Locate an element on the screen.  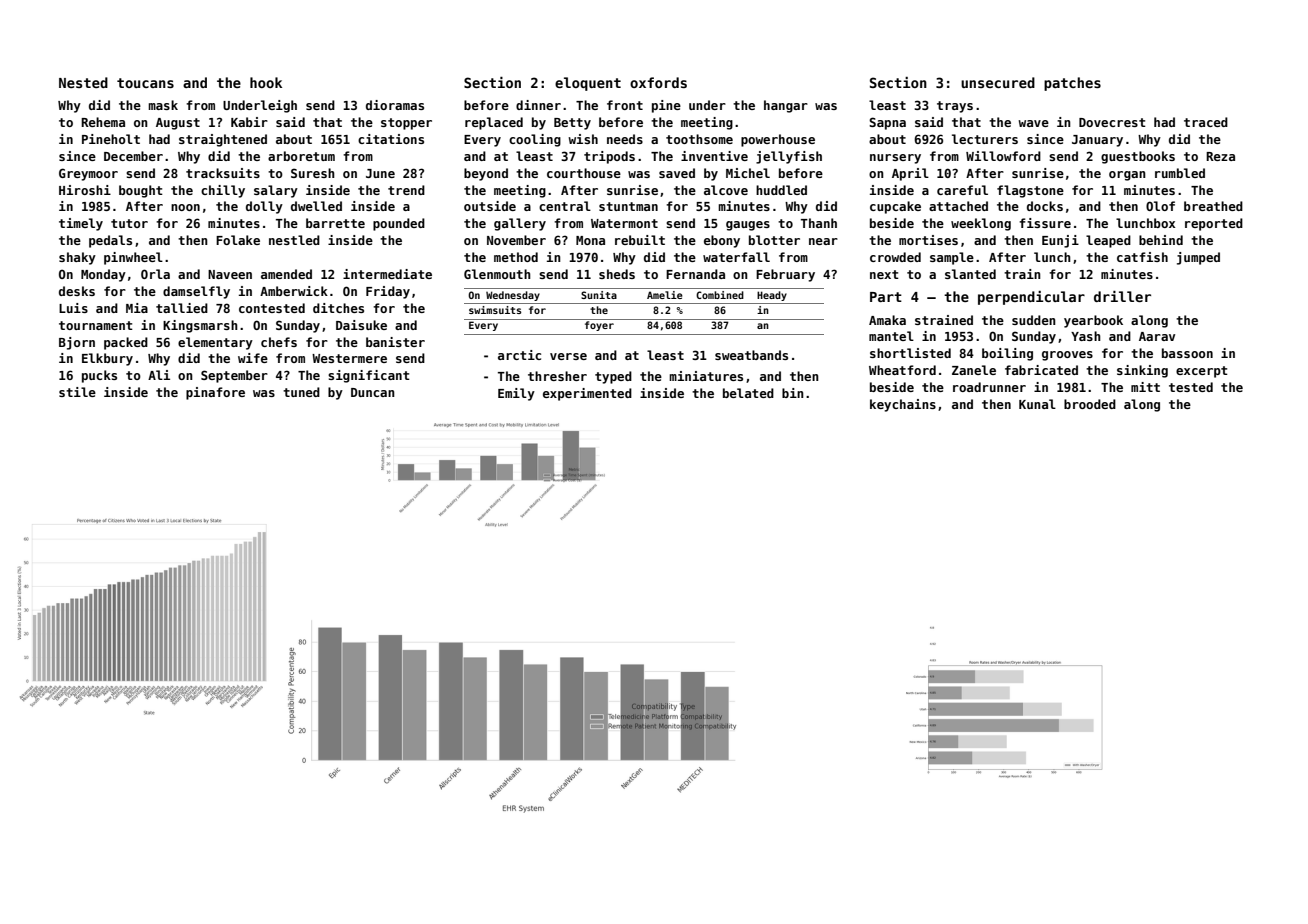
Emily is located at coordinates (516, 394).
